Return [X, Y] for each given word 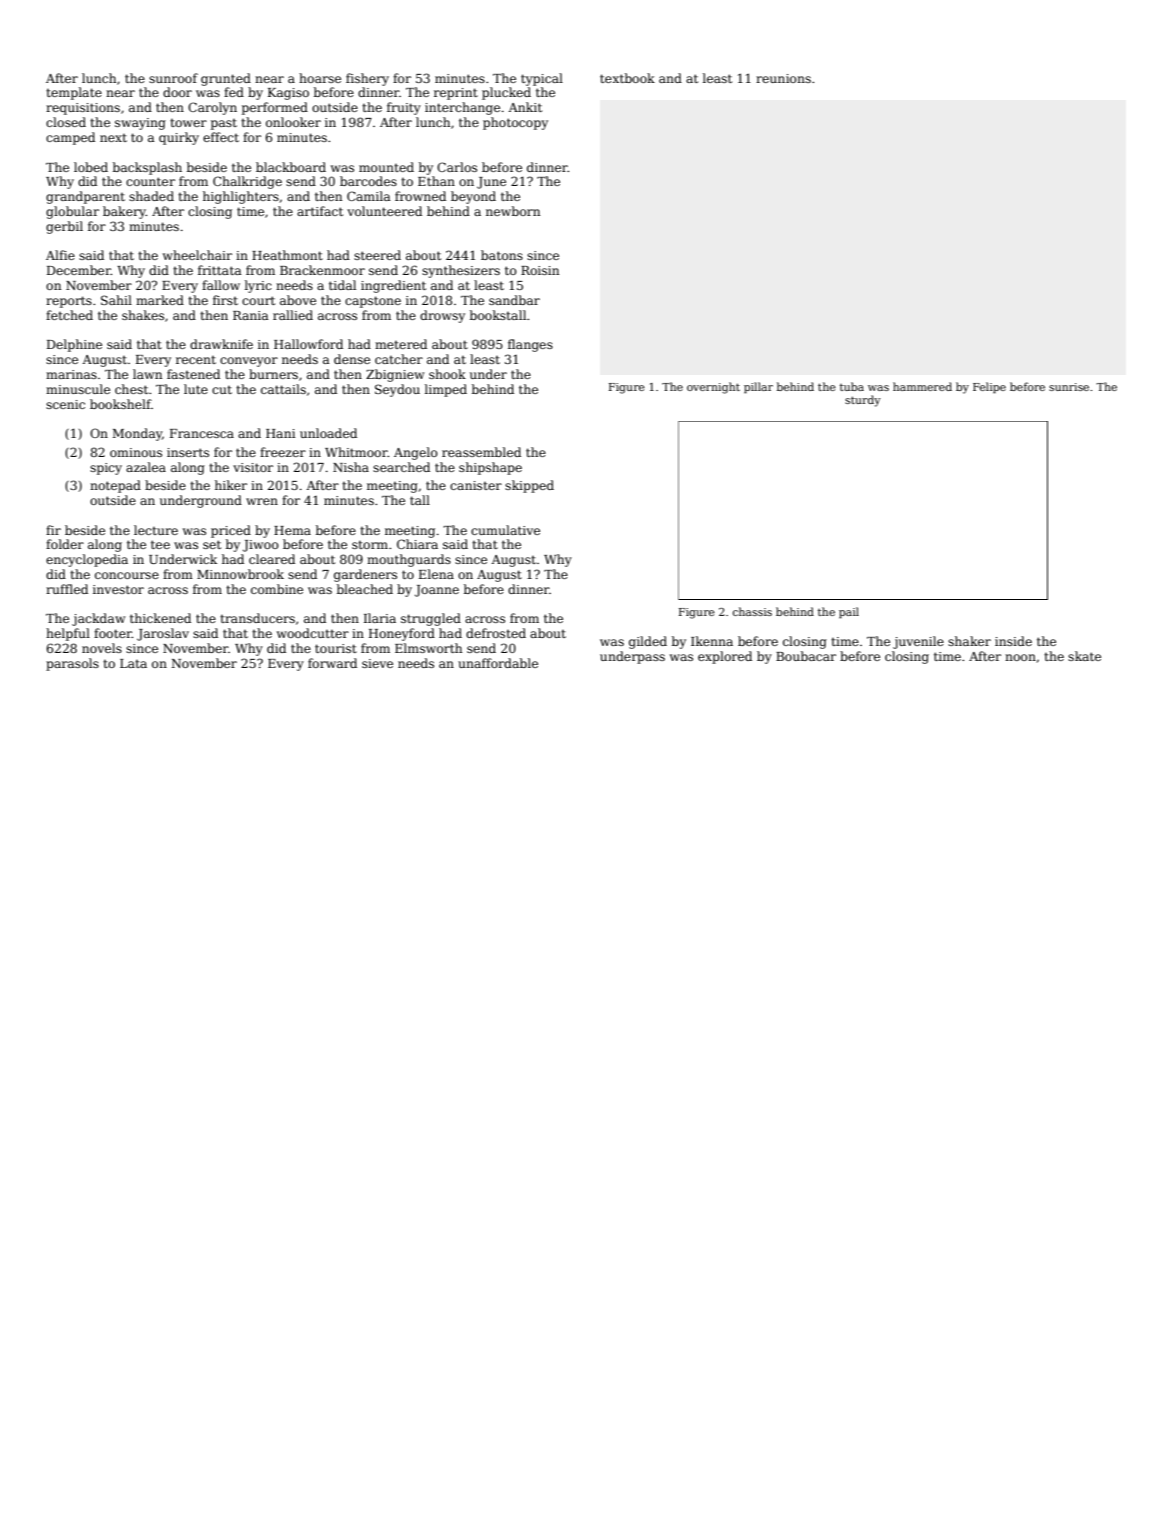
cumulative [505, 530]
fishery [367, 79]
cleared [272, 559]
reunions [783, 78]
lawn [147, 374]
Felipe [989, 388]
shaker [969, 641]
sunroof [173, 78]
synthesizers [461, 271]
